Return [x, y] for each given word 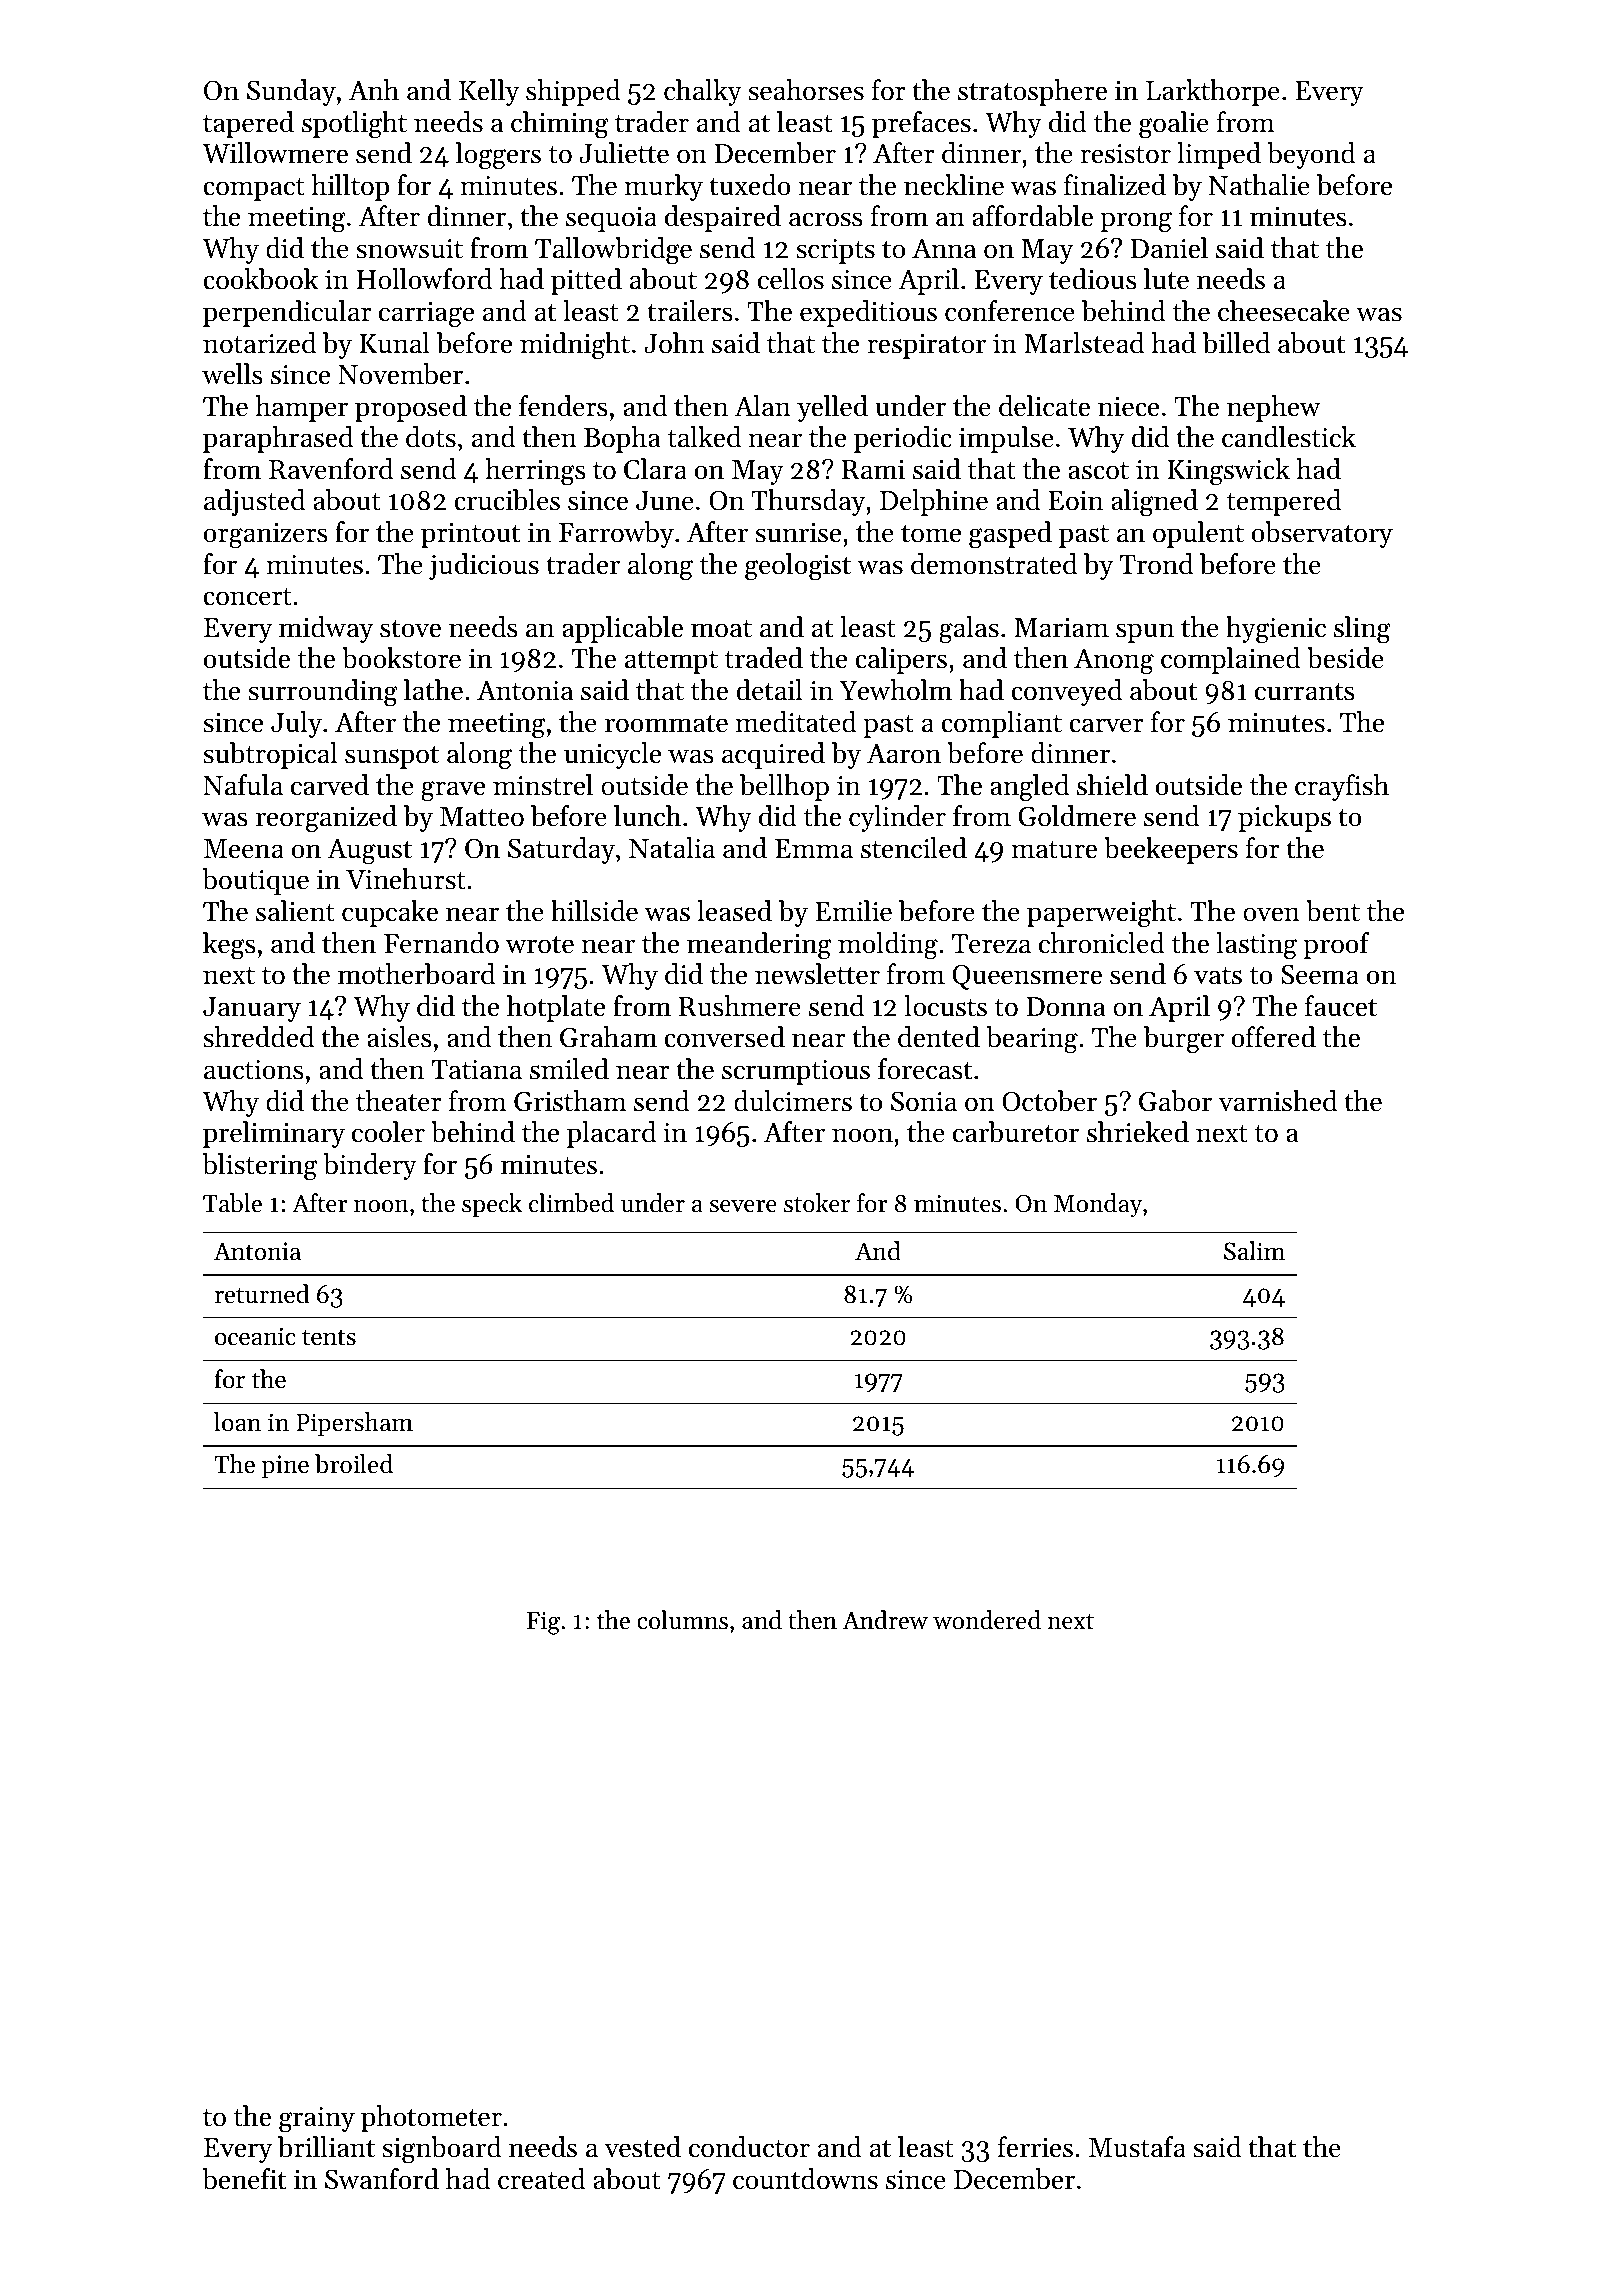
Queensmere [1027, 977]
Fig [543, 1623]
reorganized [326, 819]
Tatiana [477, 1070]
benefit [244, 2179]
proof [1336, 945]
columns [682, 1620]
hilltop [350, 187]
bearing [1032, 1040]
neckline [954, 185]
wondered [987, 1620]
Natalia [672, 848]
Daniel [1169, 248]
